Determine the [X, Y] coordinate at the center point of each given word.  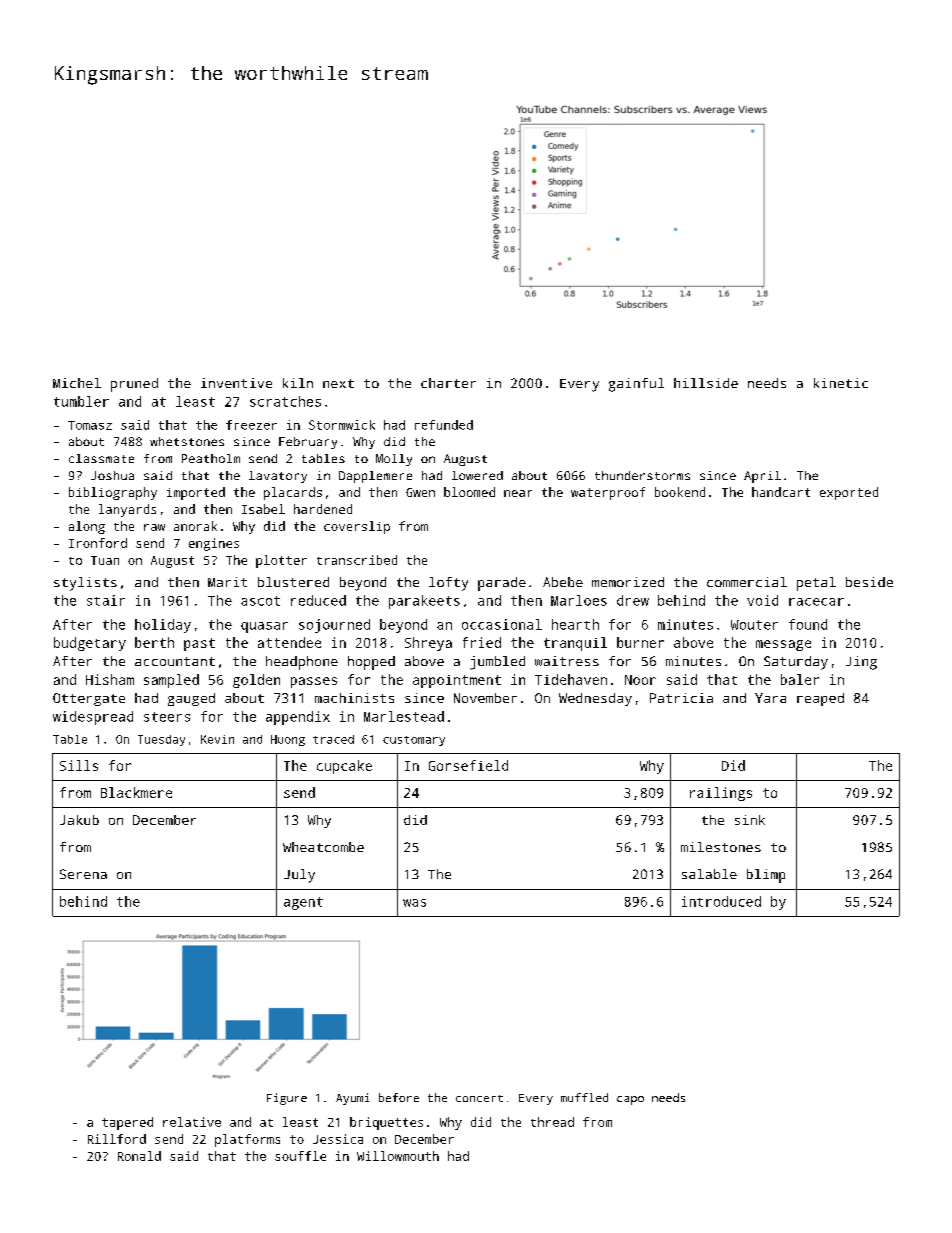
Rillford [117, 1139]
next [338, 383]
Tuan [105, 560]
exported [849, 493]
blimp [766, 876]
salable [709, 874]
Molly [394, 460]
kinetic [841, 383]
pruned [134, 385]
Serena [83, 874]
